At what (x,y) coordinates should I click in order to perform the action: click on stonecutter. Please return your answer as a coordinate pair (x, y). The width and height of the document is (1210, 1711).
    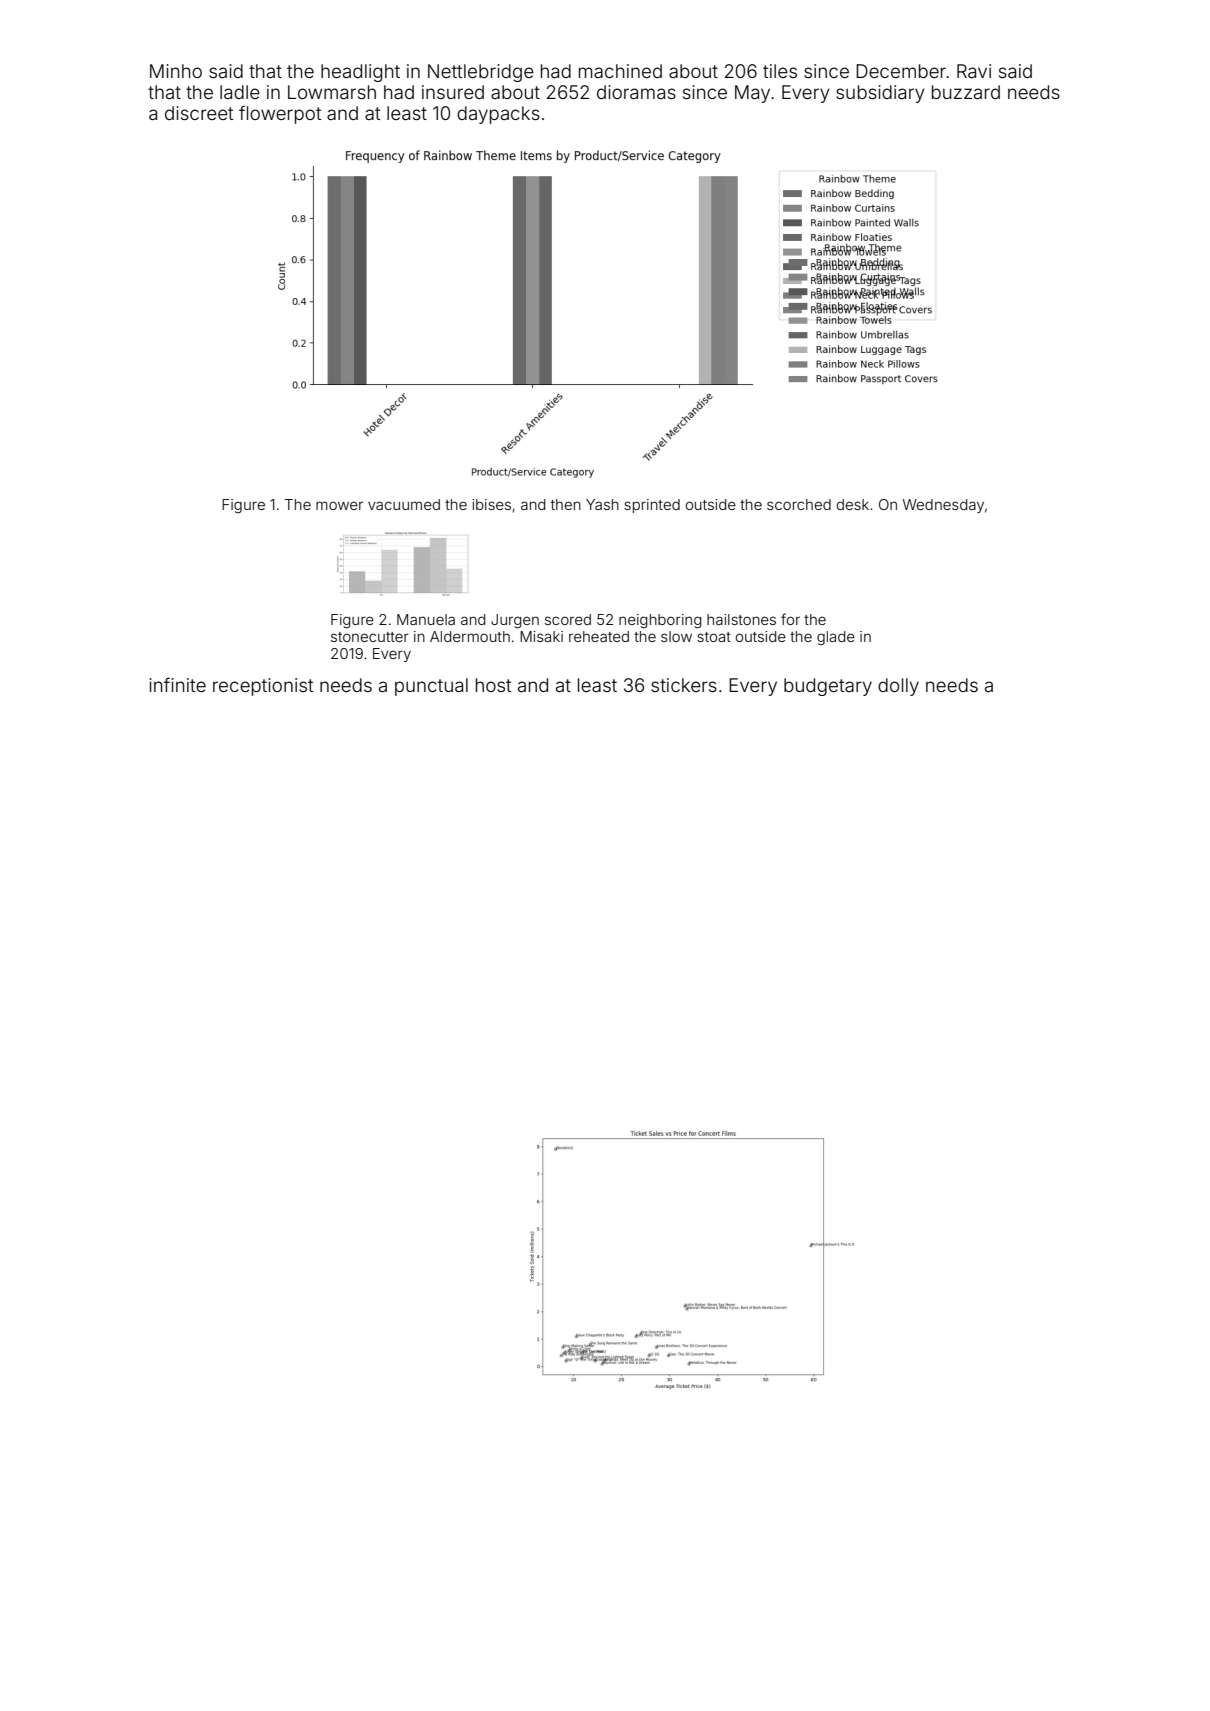
    Looking at the image, I should click on (370, 637).
